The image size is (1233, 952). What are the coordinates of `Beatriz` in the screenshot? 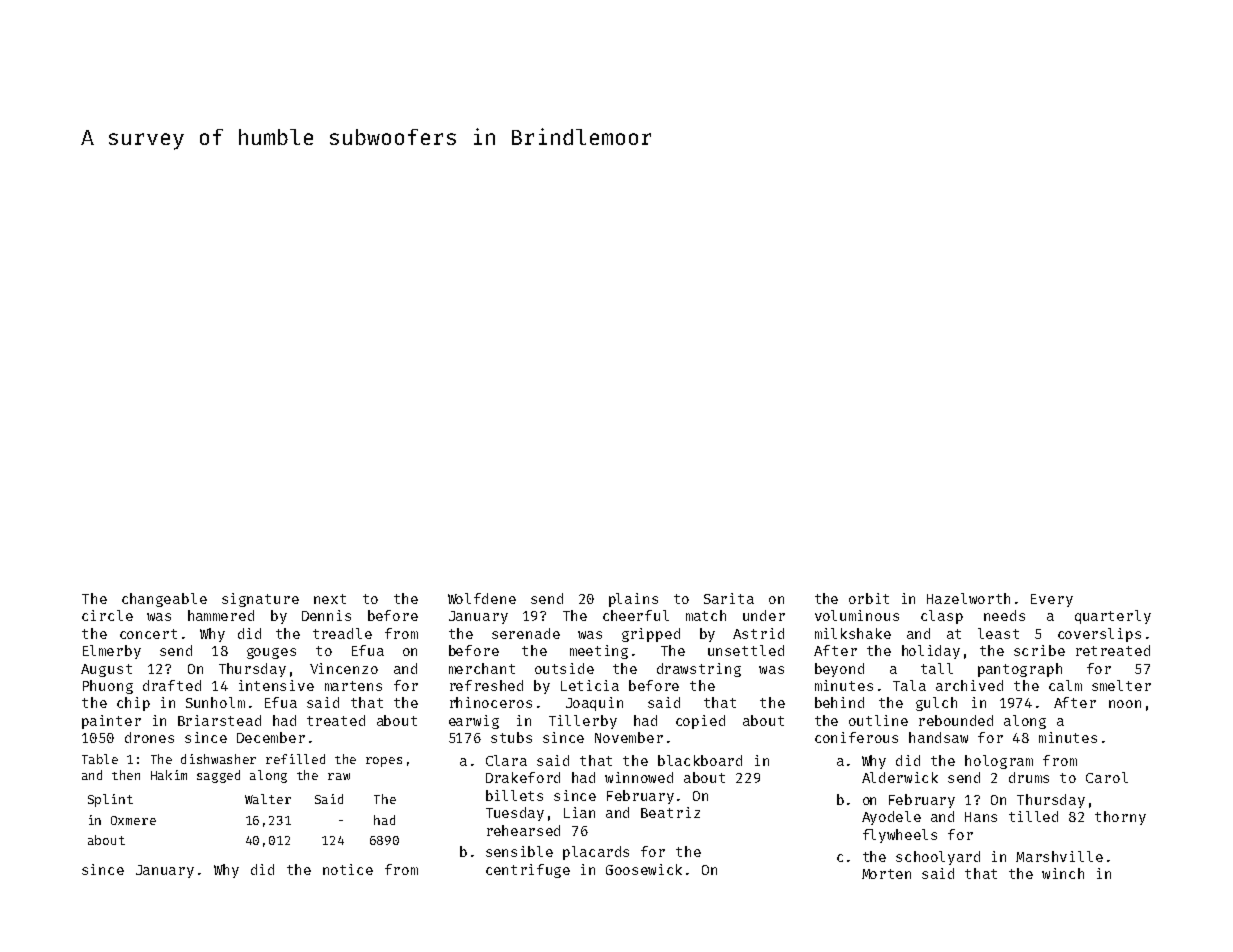 It's located at (670, 812).
